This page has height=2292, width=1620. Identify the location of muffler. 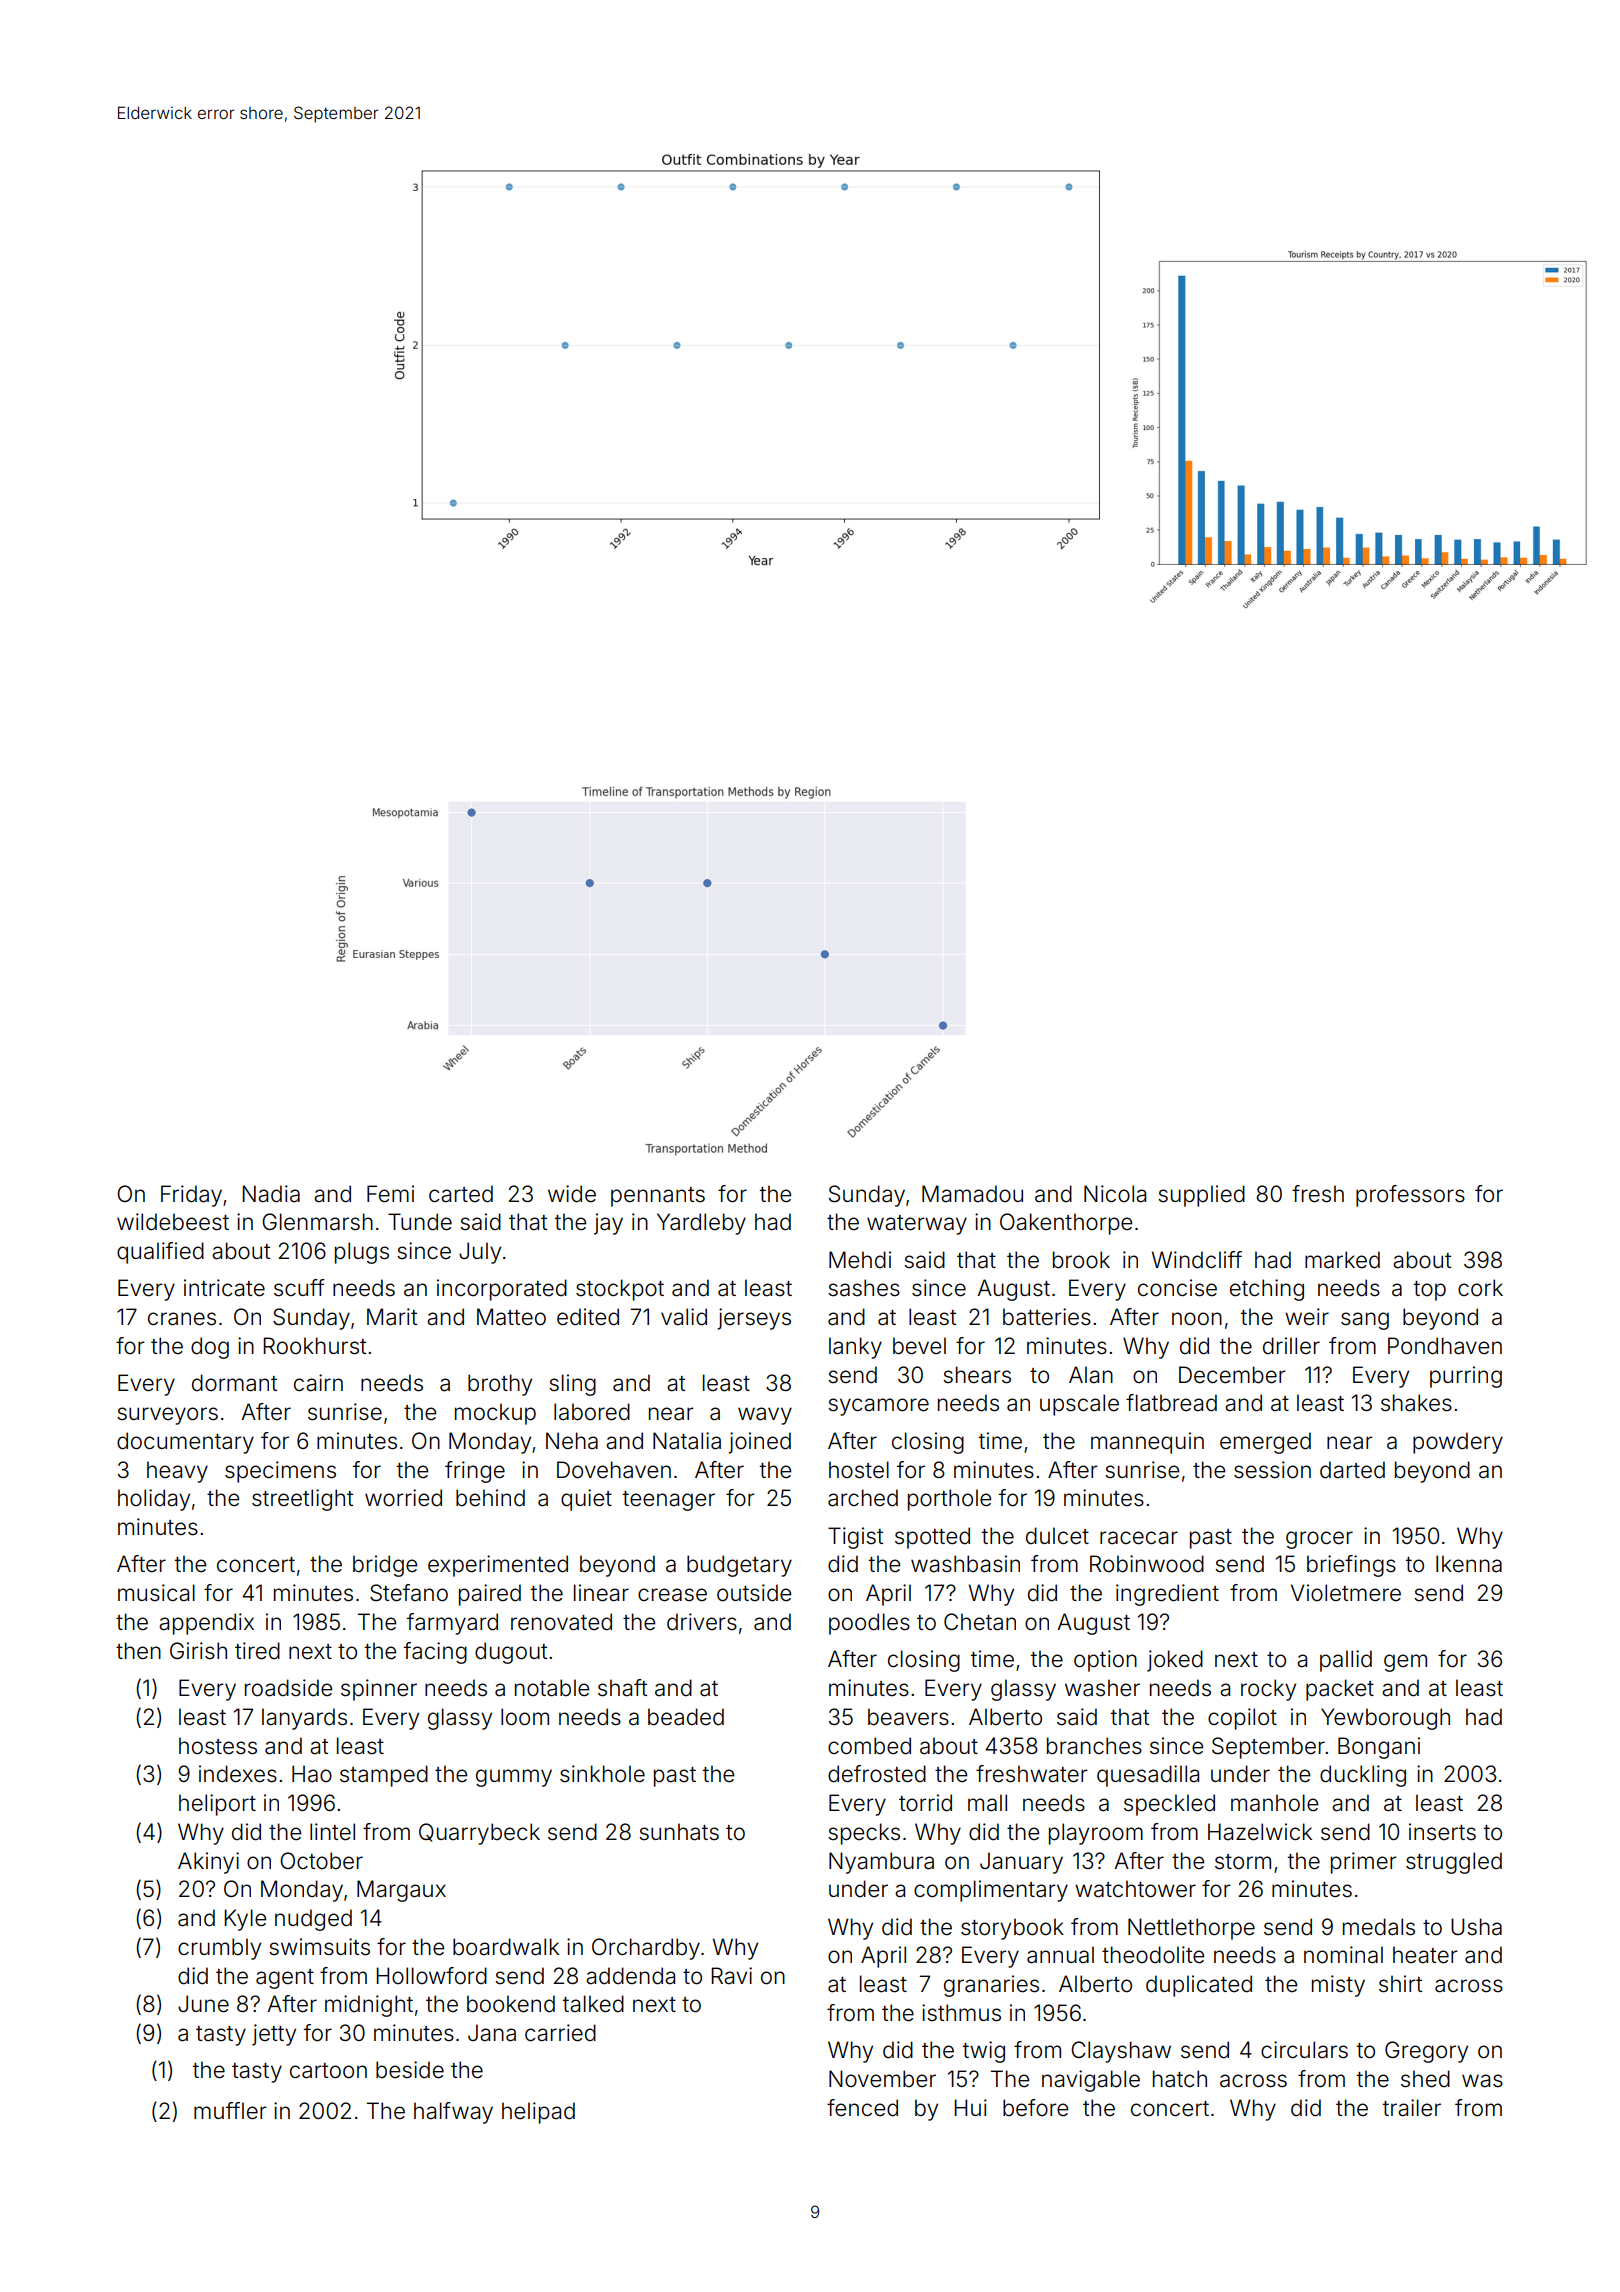
(230, 2111).
